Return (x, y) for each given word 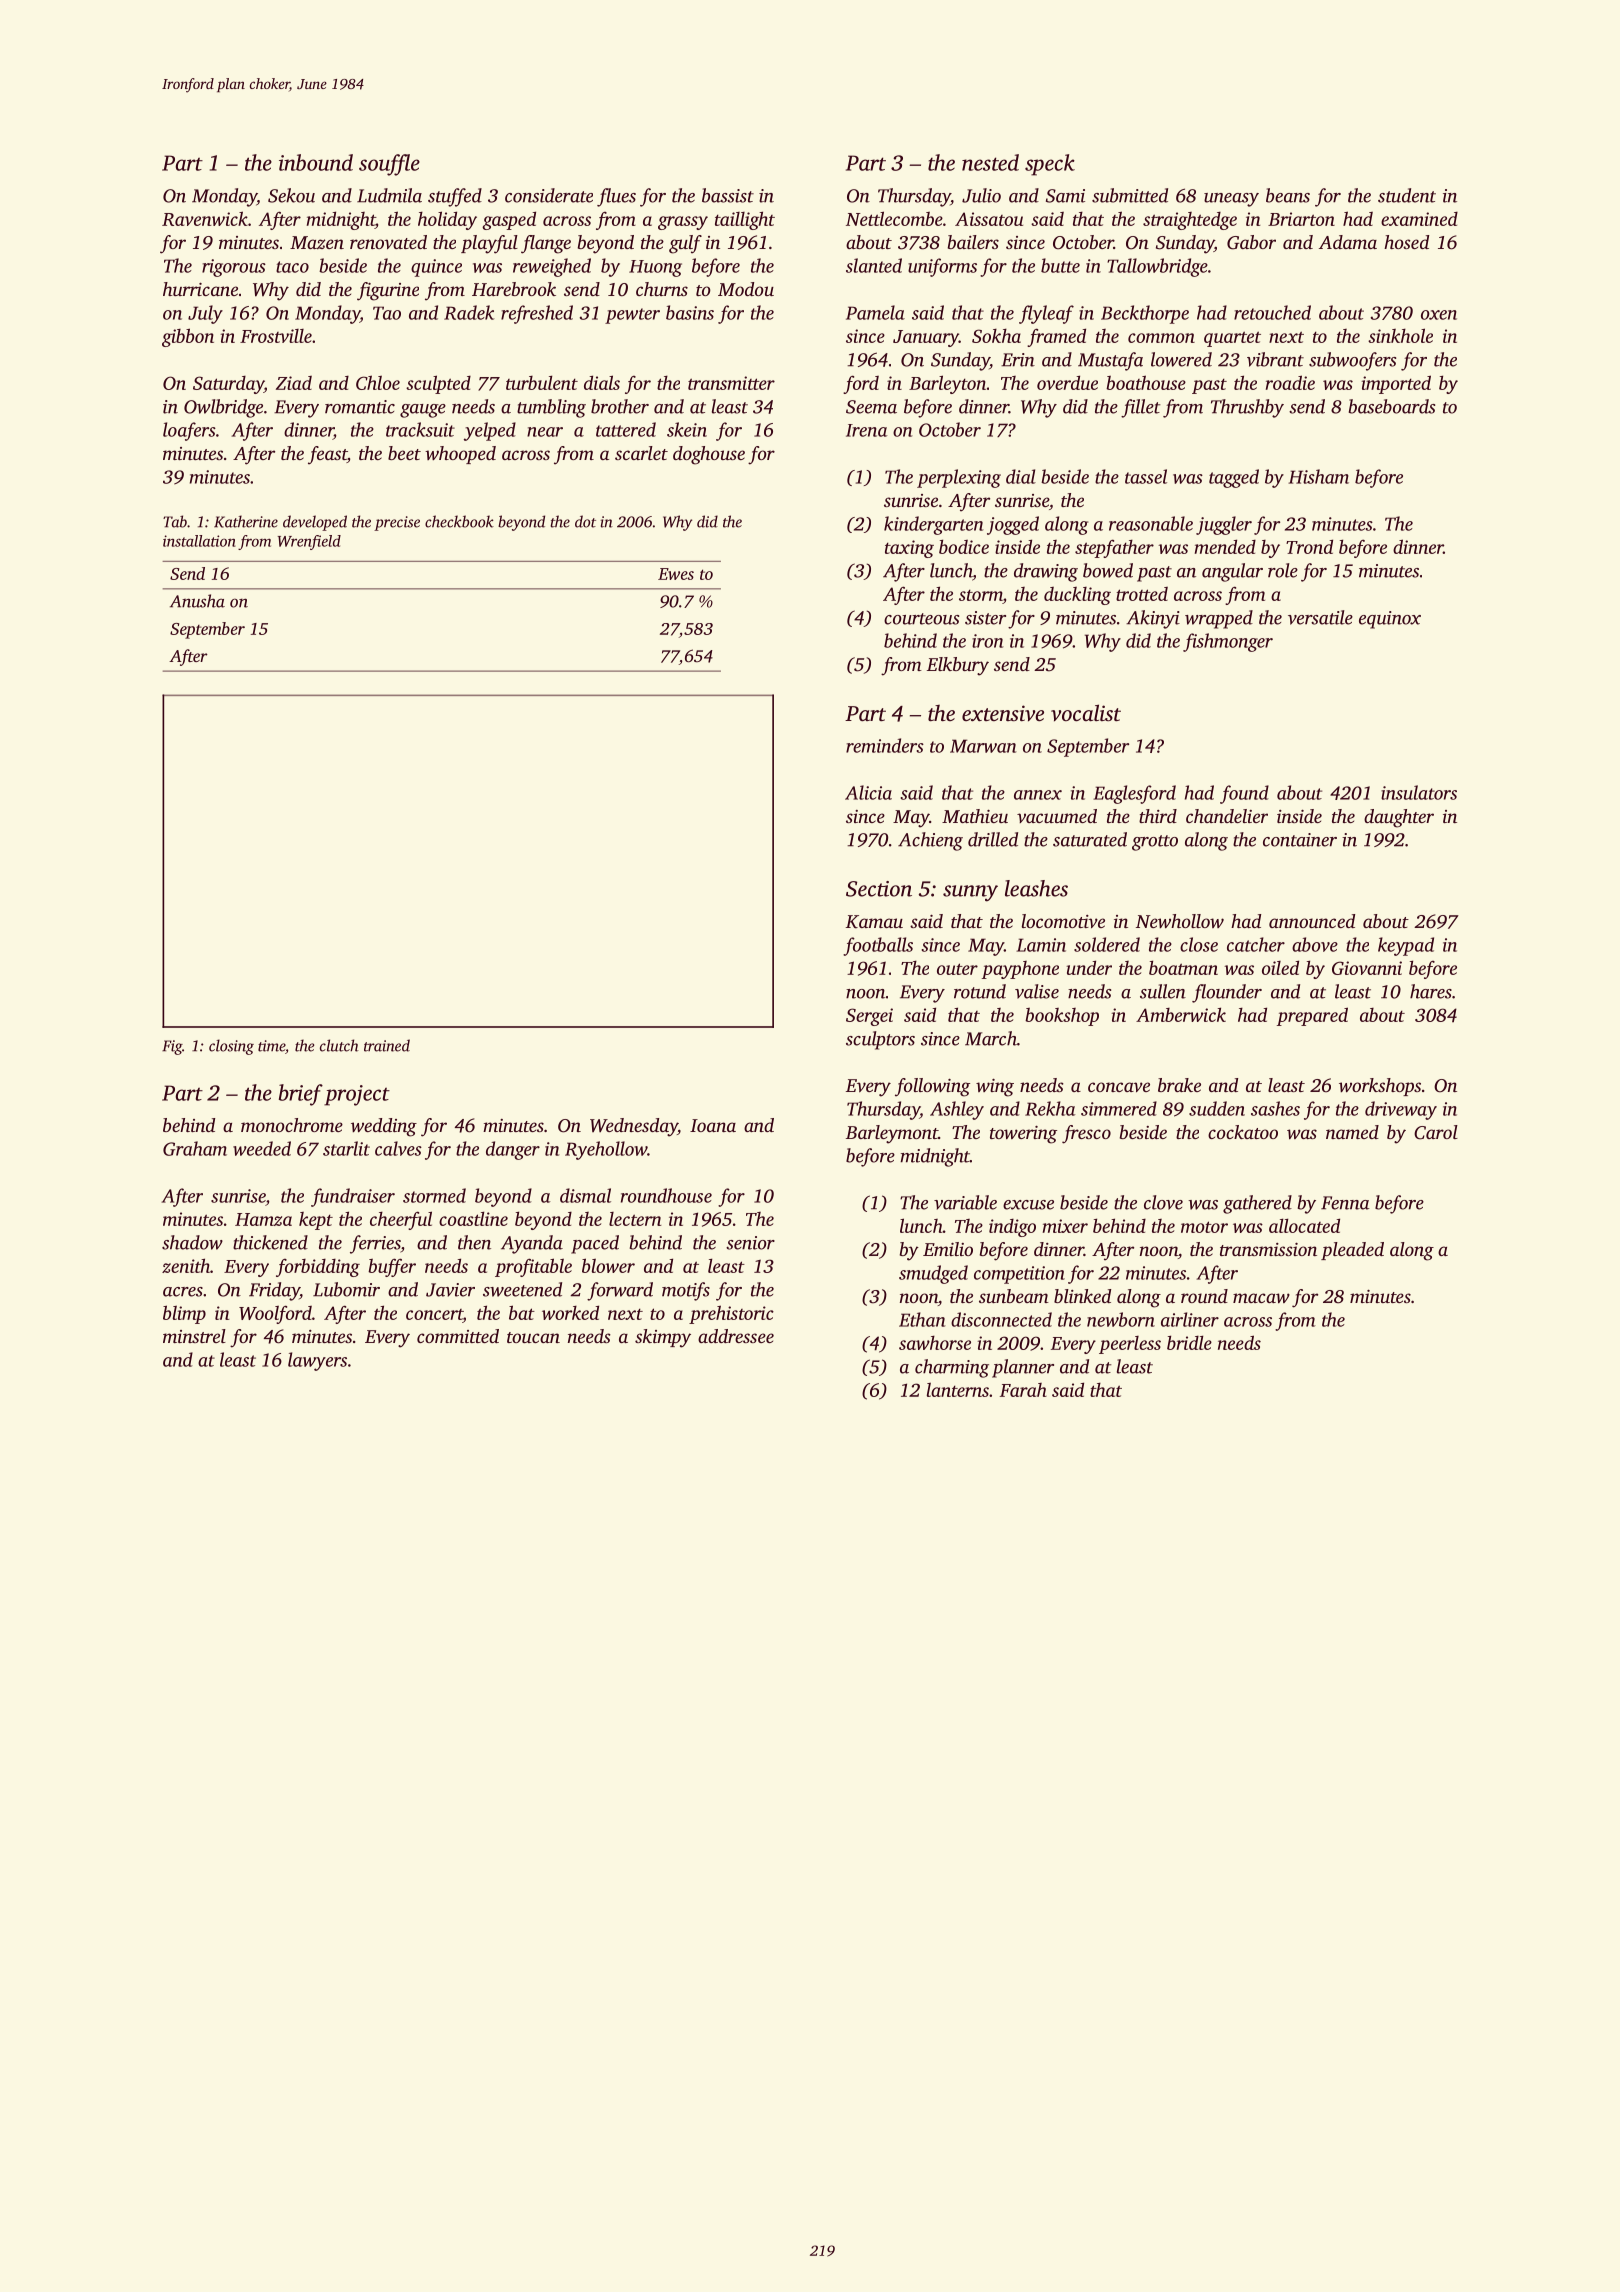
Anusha (197, 601)
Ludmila (389, 195)
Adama (1348, 242)
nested (990, 162)
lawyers (317, 1361)
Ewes (676, 574)
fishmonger (1228, 642)
